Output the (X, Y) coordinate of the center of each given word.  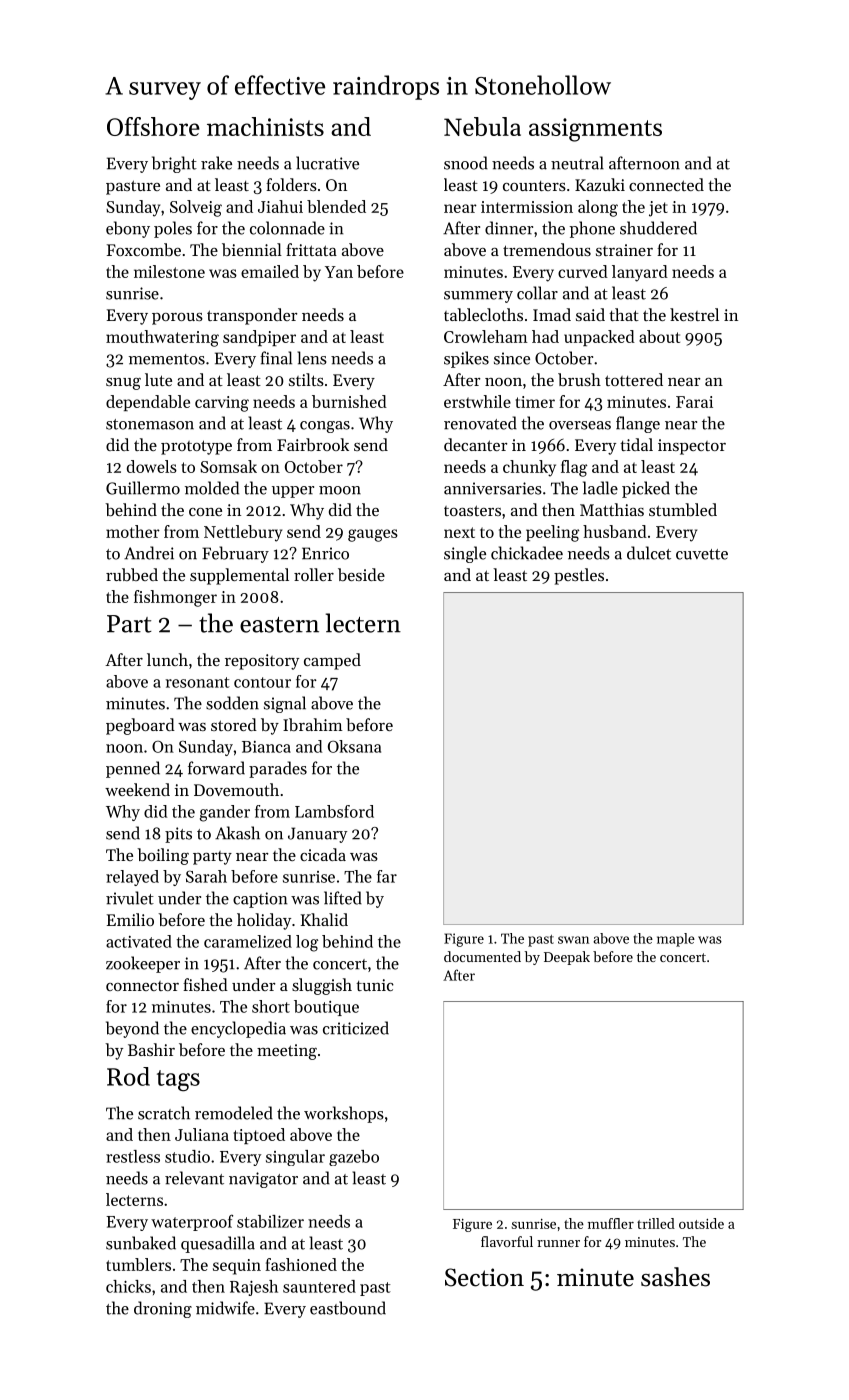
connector (142, 986)
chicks (128, 1286)
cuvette (702, 554)
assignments (595, 130)
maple (676, 940)
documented (482, 956)
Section (484, 1277)
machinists (265, 126)
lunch (167, 659)
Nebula (482, 126)
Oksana (354, 746)
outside (701, 1223)
